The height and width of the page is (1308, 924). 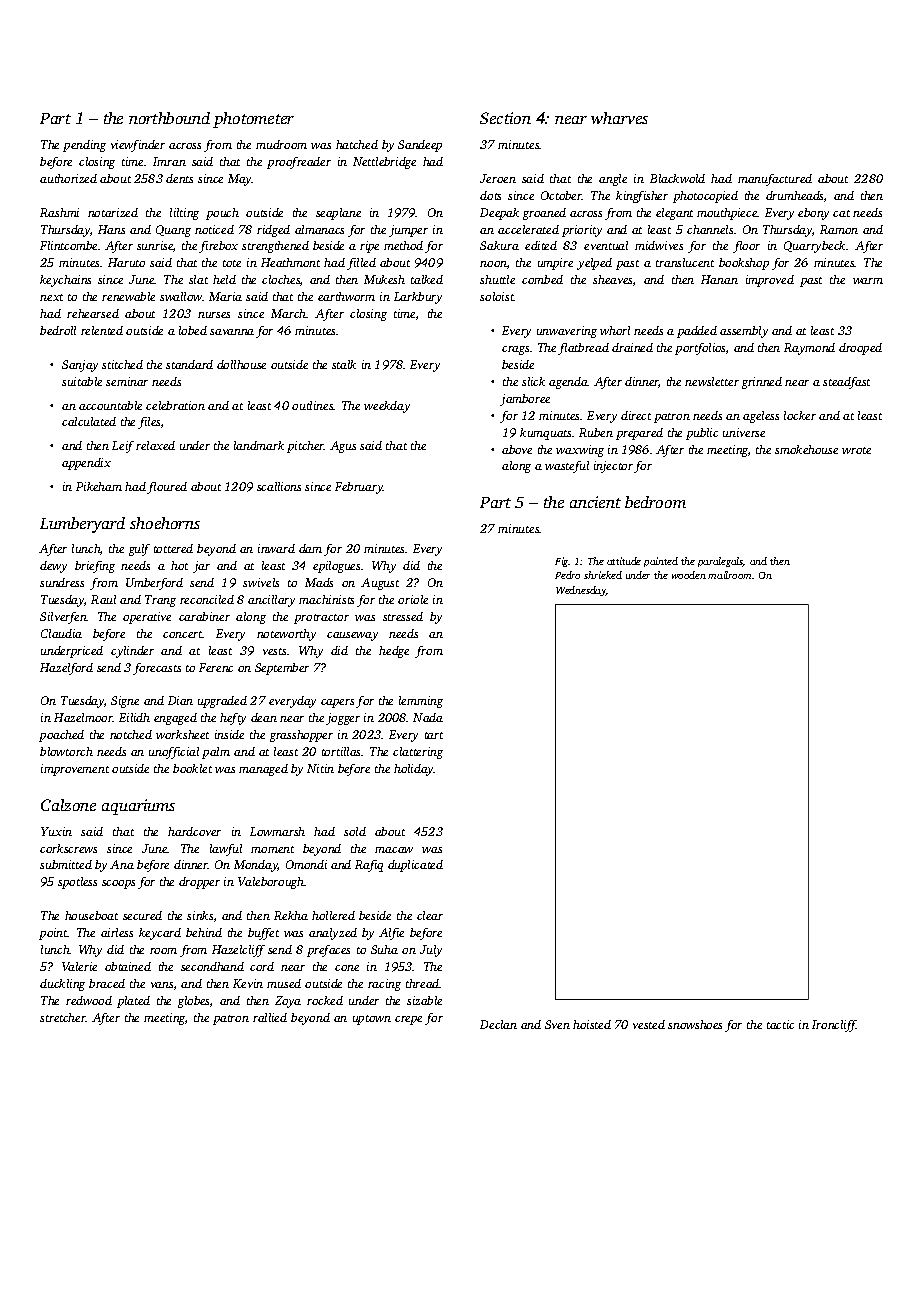 I want to click on improved, so click(x=770, y=281).
